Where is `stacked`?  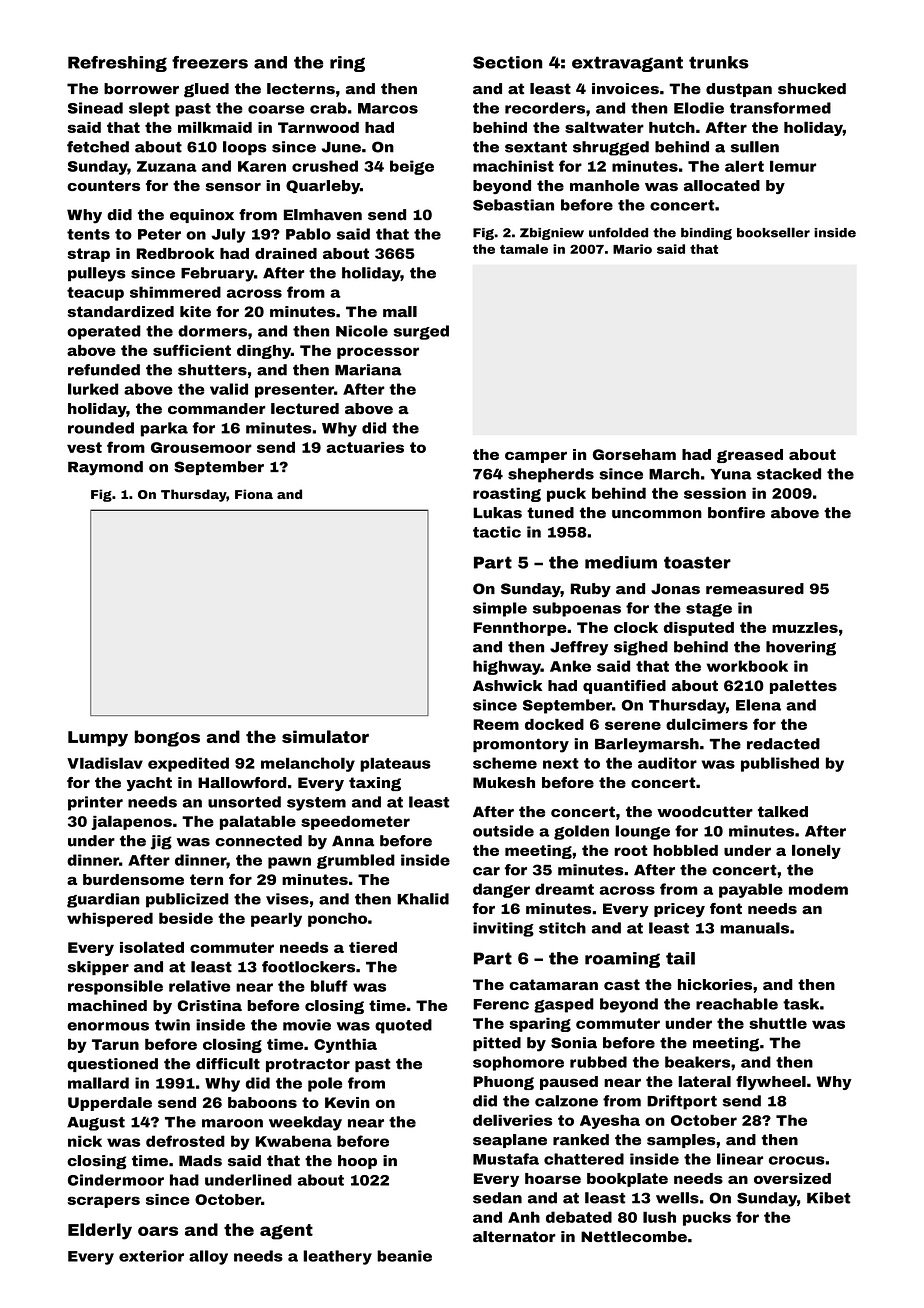
stacked is located at coordinates (789, 474).
